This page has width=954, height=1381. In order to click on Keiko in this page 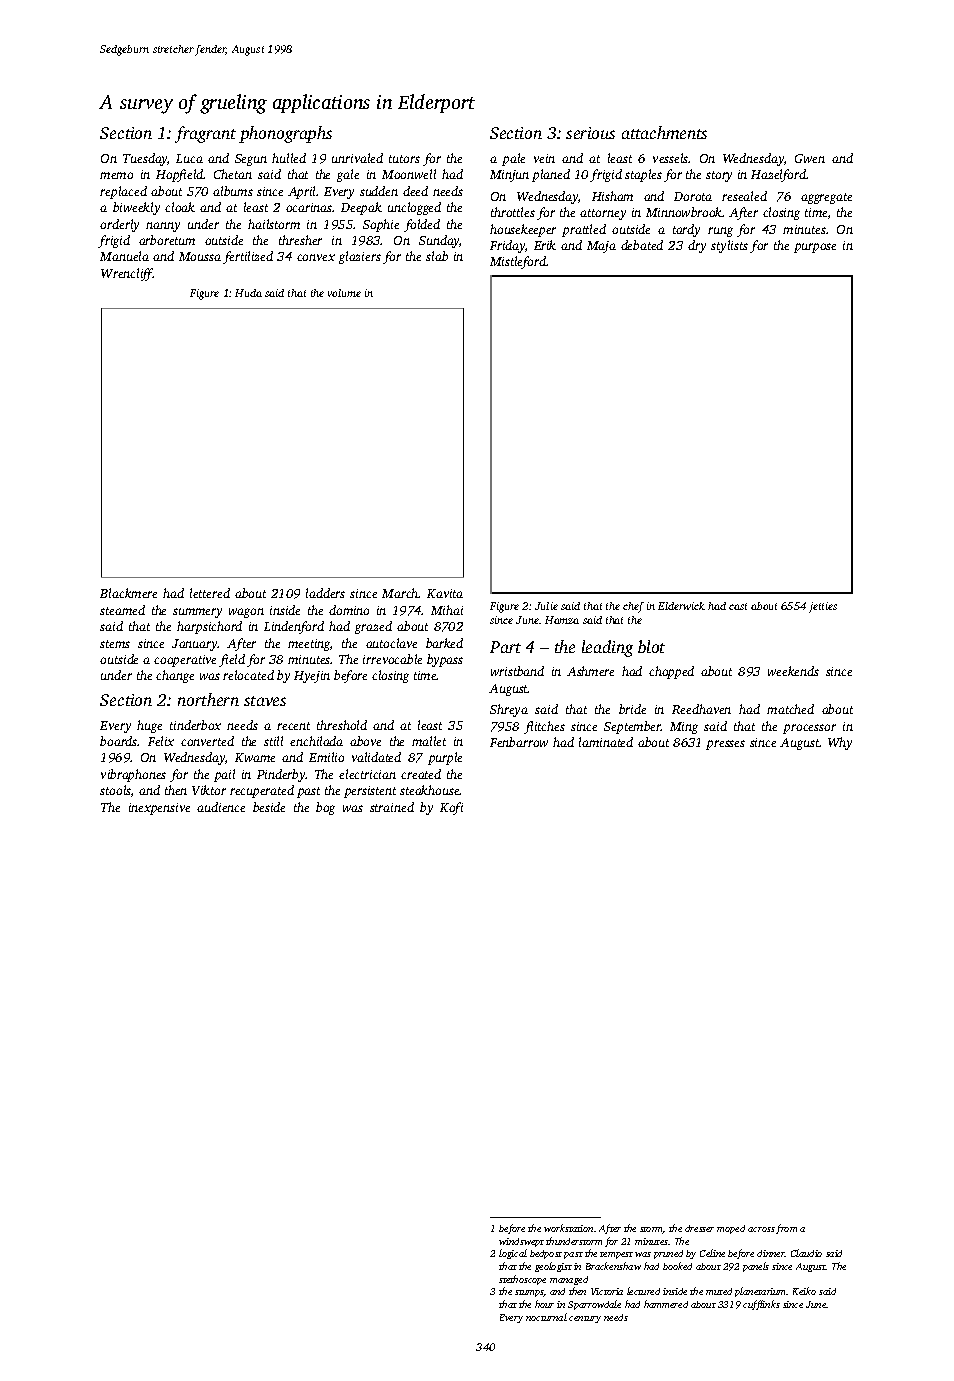, I will do `click(804, 1291)`.
